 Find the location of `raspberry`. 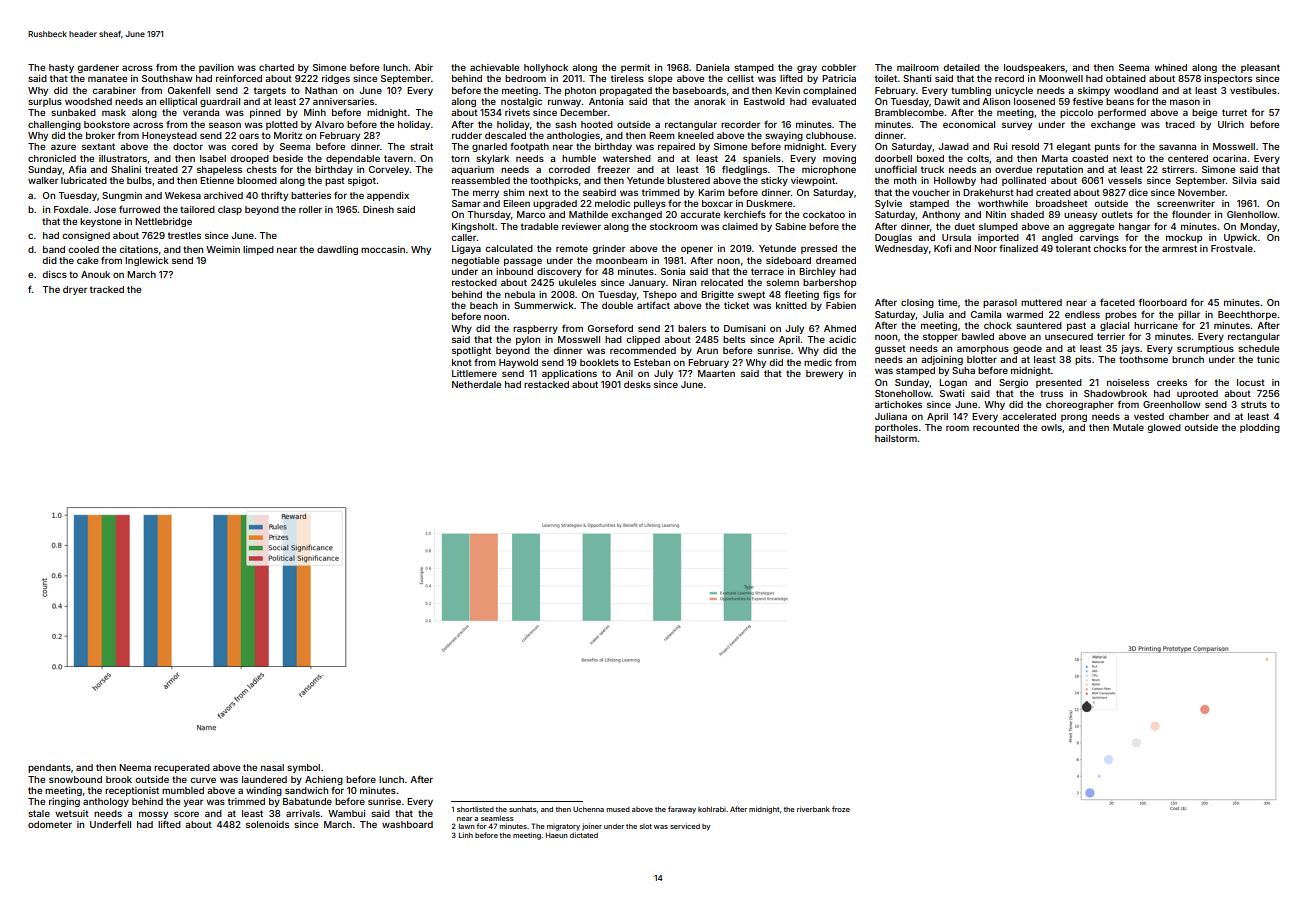

raspberry is located at coordinates (535, 329).
